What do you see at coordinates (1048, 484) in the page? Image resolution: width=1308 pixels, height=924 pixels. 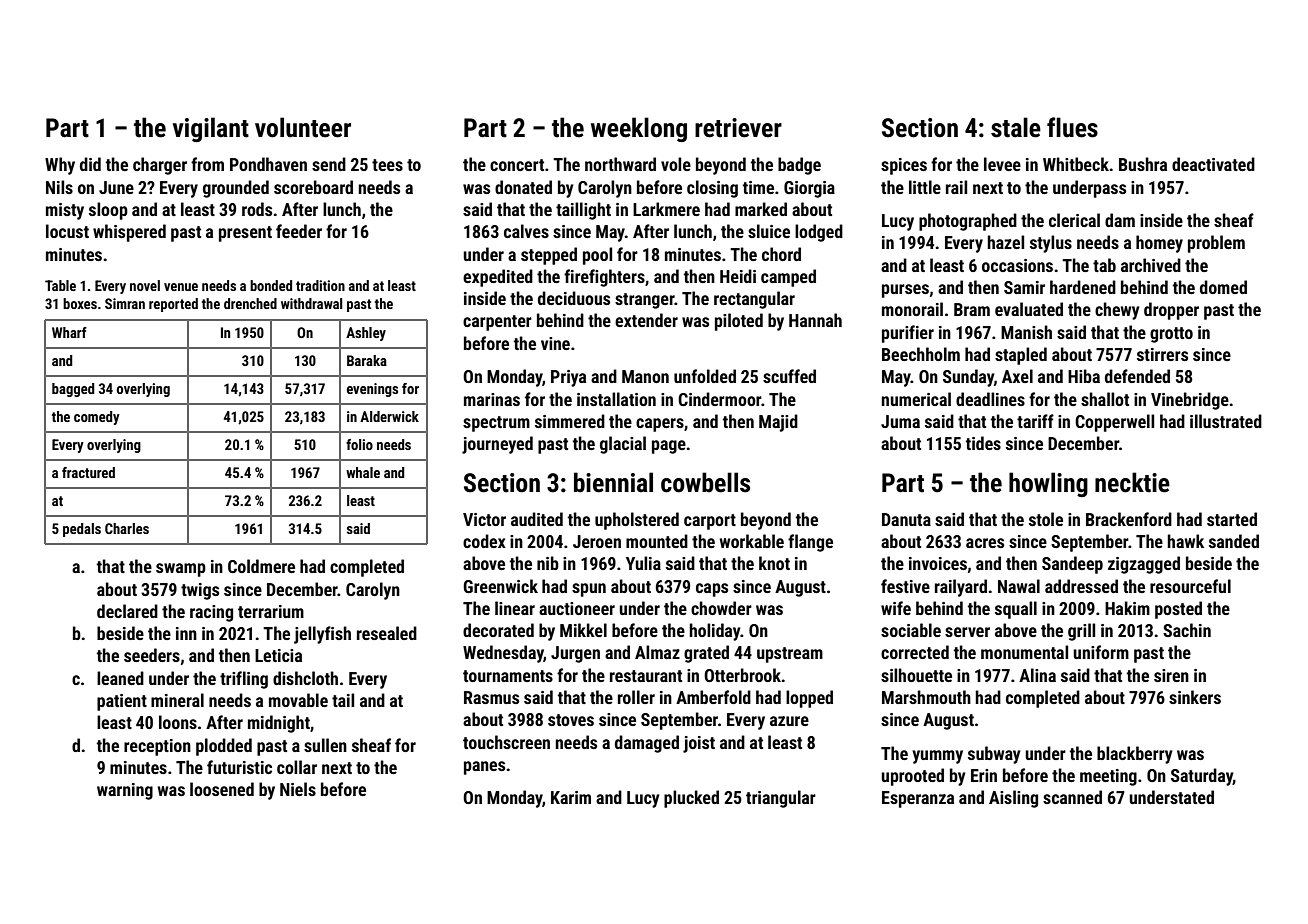 I see `howling` at bounding box center [1048, 484].
